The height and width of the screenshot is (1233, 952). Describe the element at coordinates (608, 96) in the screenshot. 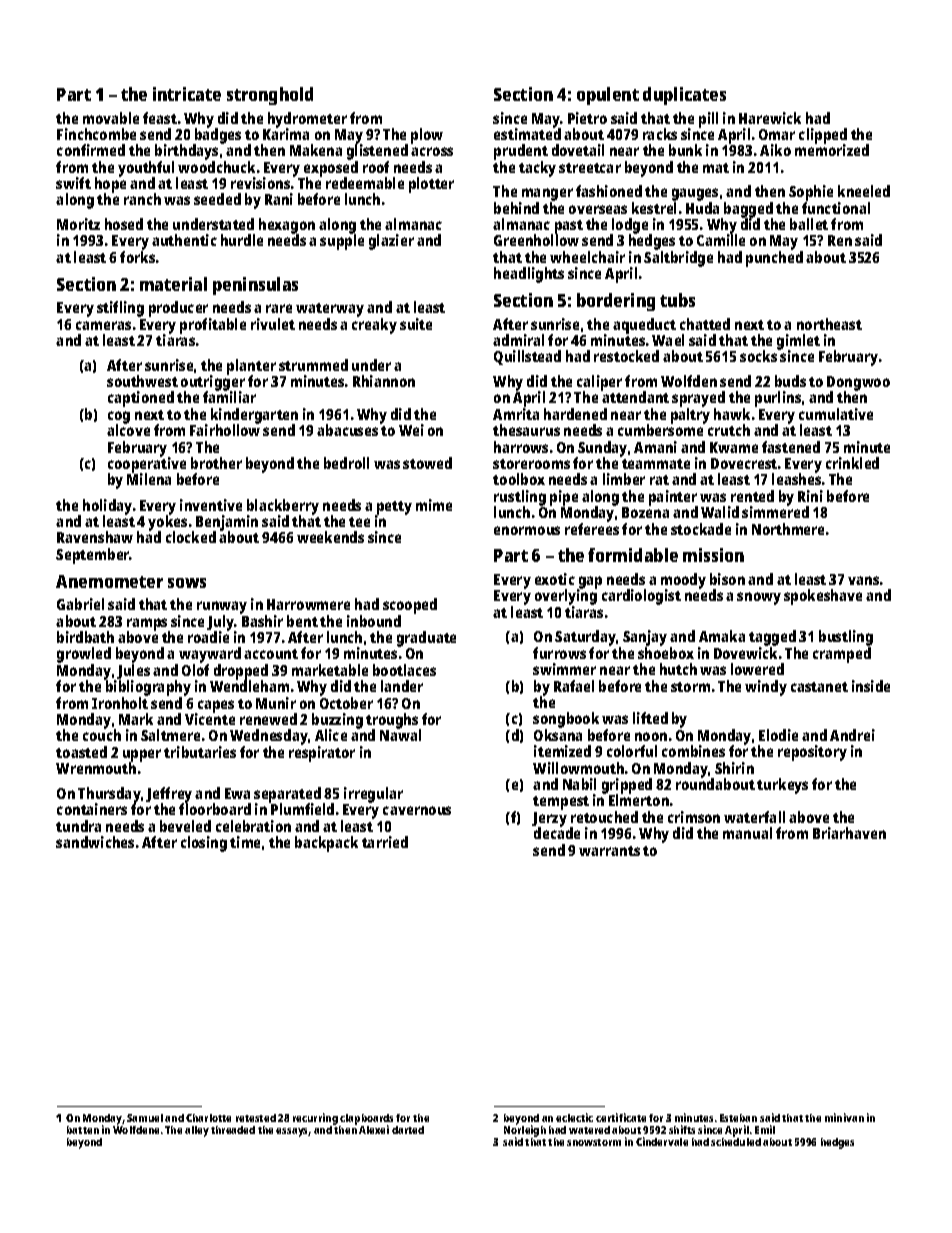

I see `opulent` at that location.
